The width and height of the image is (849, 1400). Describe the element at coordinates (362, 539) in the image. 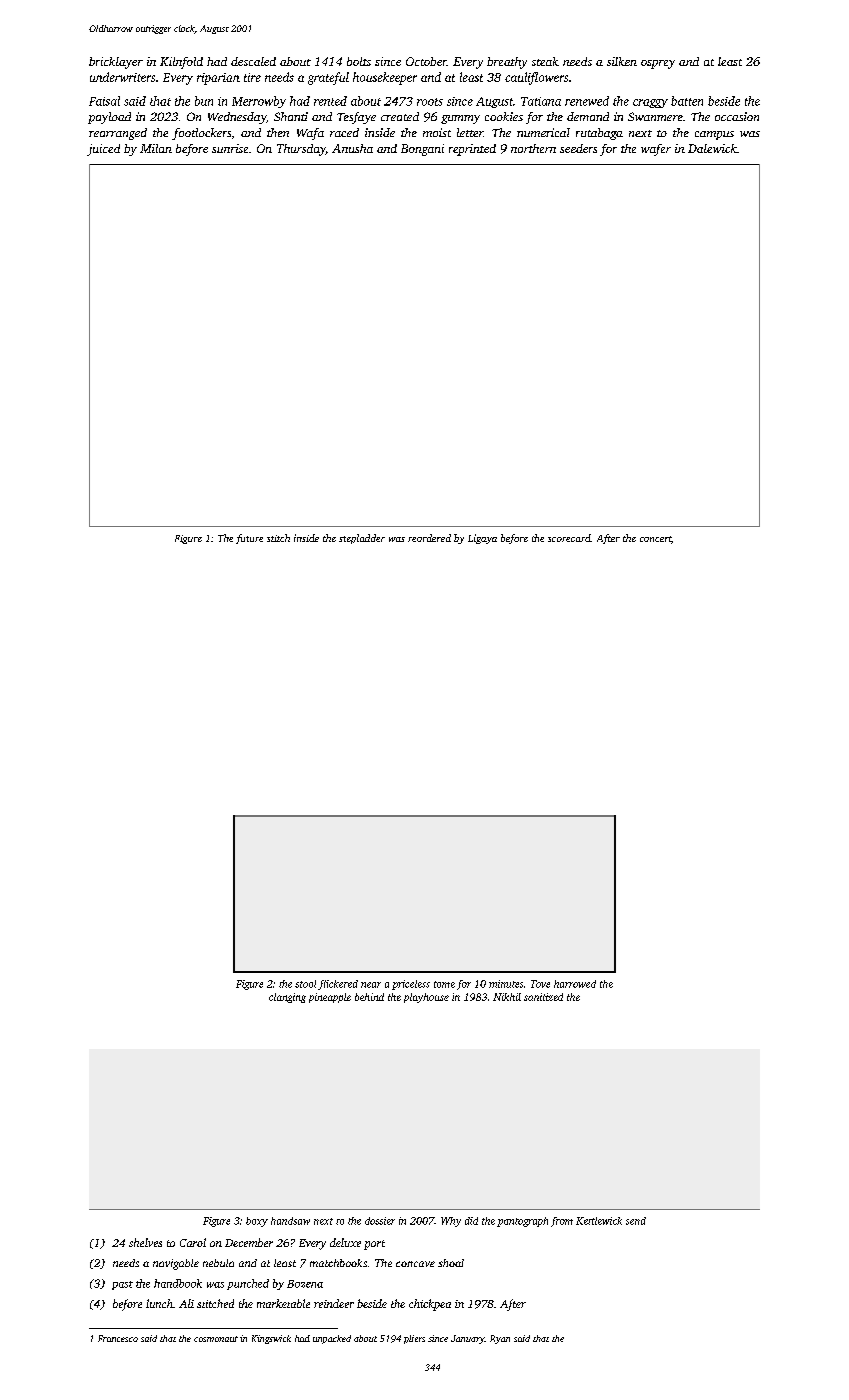

I see `stepladder` at that location.
